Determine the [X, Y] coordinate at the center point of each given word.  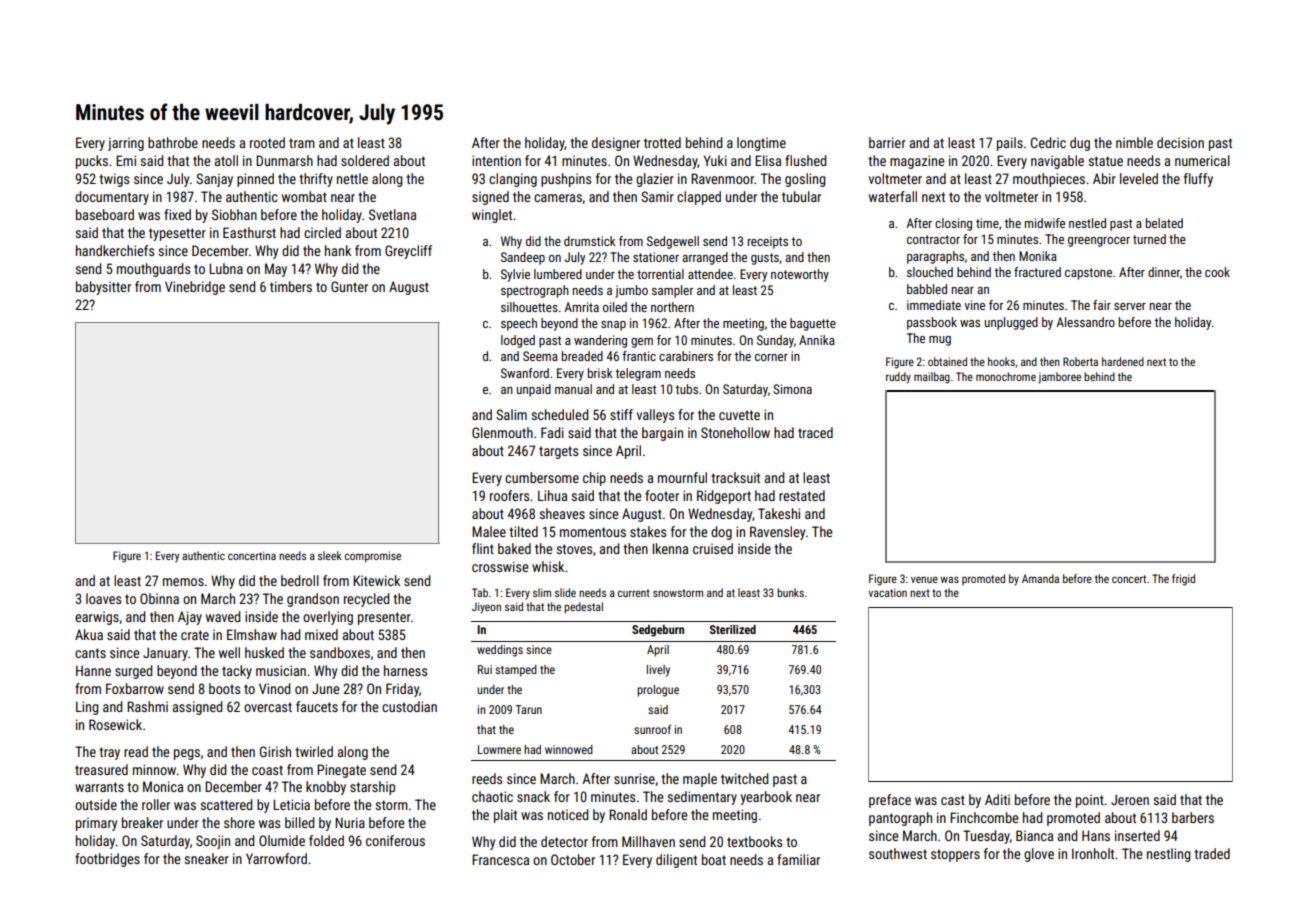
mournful [682, 477]
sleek [330, 555]
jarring [126, 144]
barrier [887, 142]
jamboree [1059, 378]
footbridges [107, 860]
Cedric [1048, 142]
